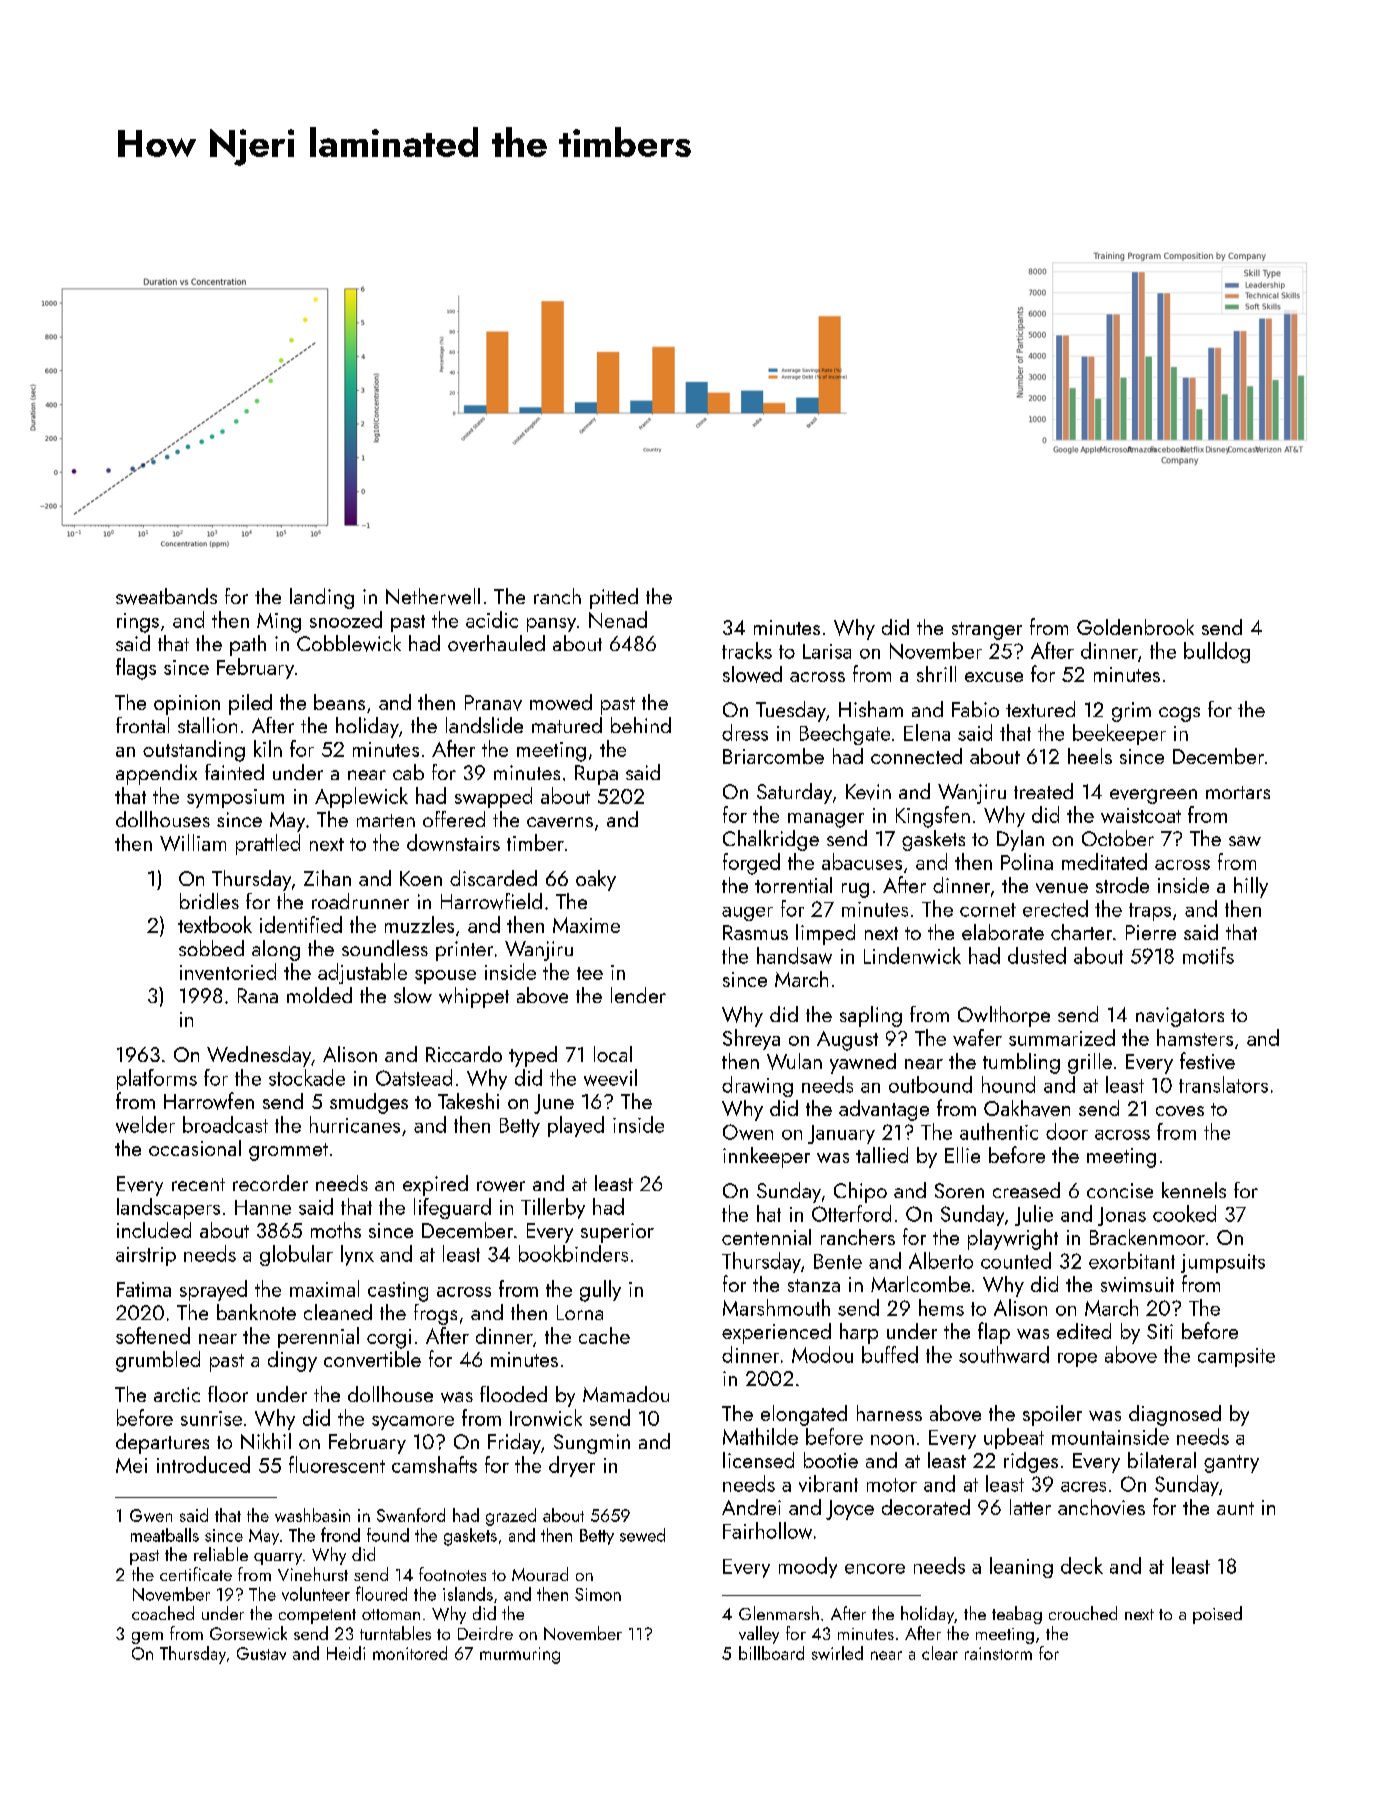 Image resolution: width=1399 pixels, height=1810 pixels. Describe the element at coordinates (600, 1291) in the screenshot. I see `gully` at that location.
